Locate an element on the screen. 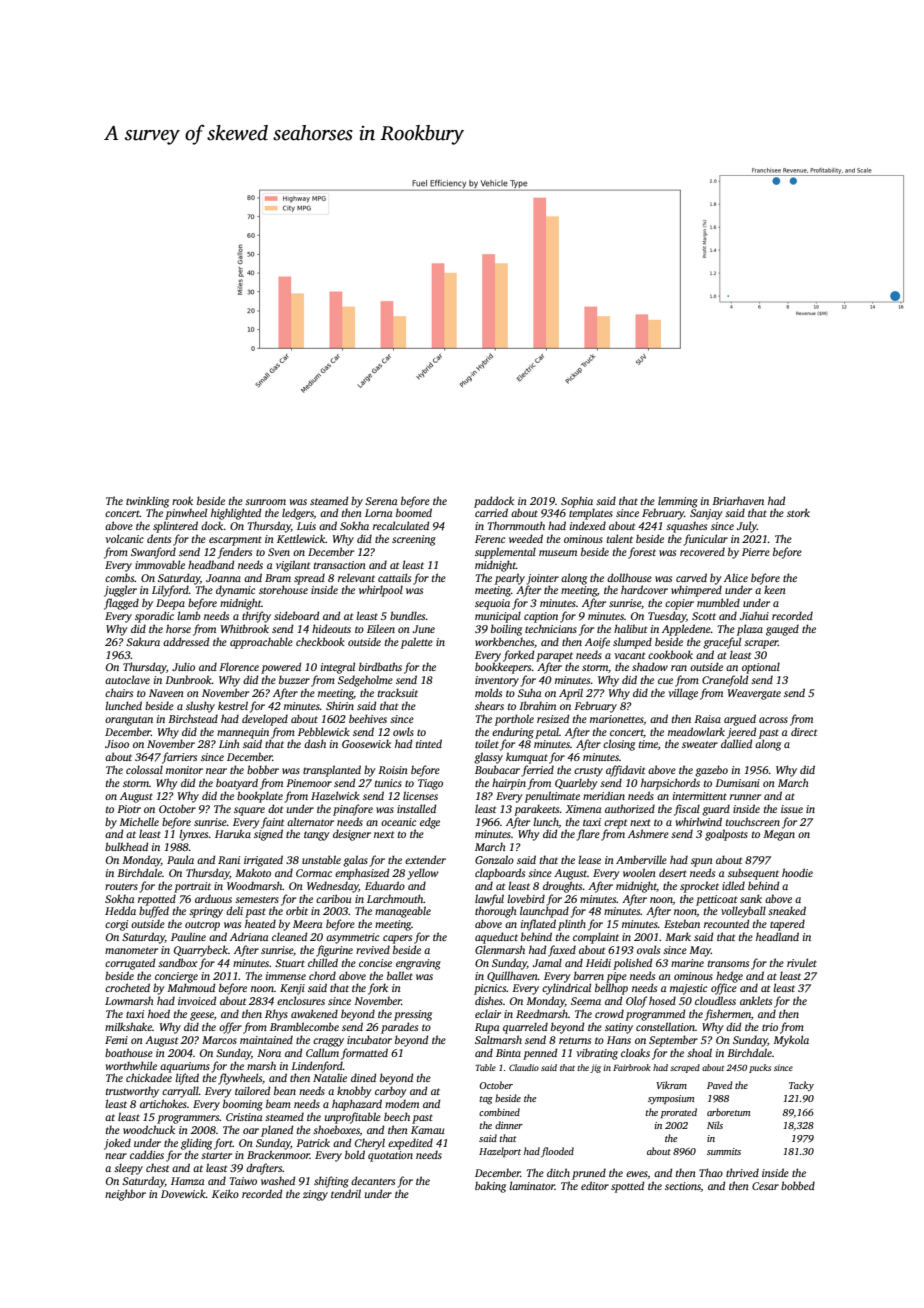 The height and width of the screenshot is (1308, 924). Briarhaven is located at coordinates (738, 500).
